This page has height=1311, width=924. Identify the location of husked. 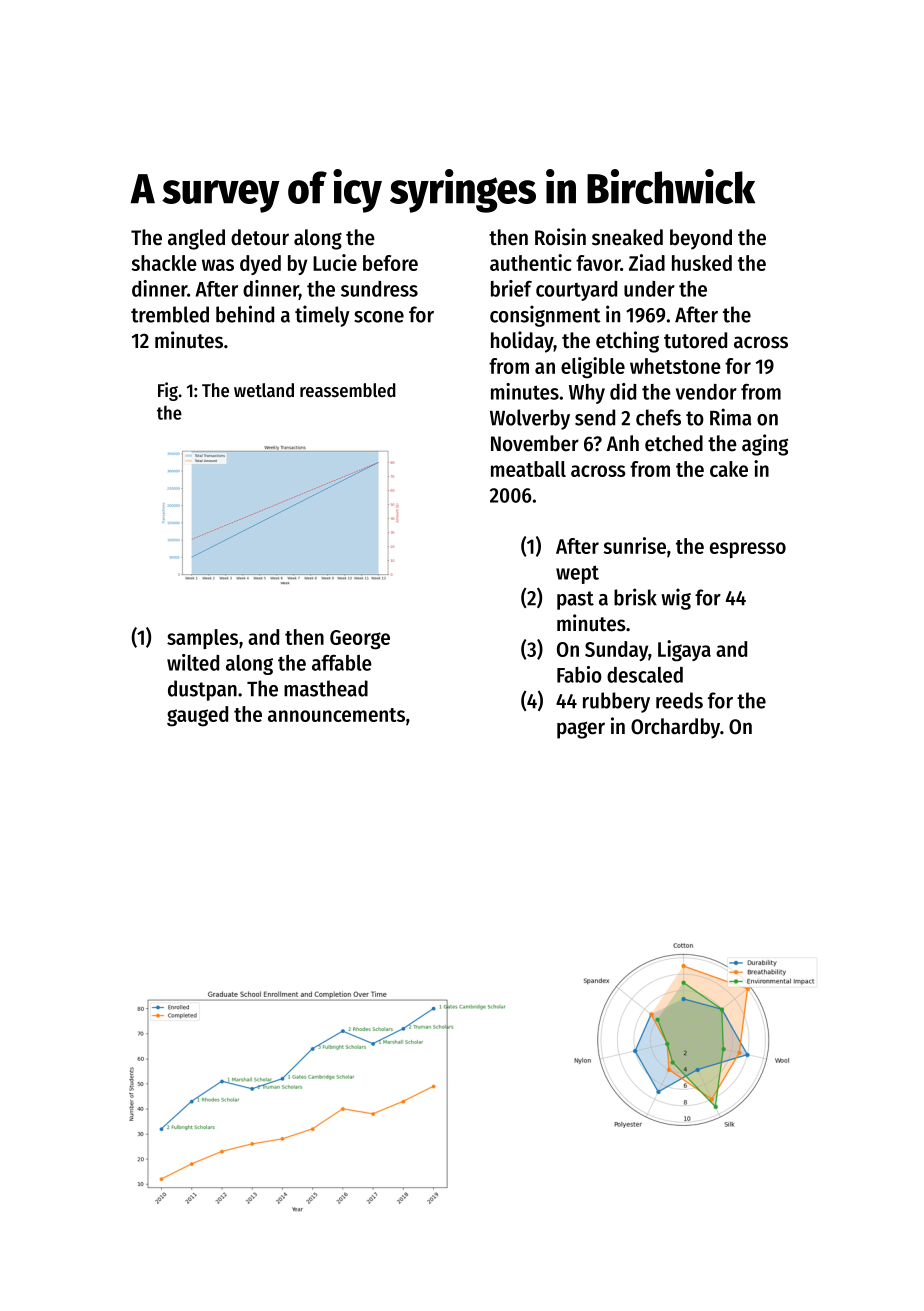
(702, 263).
